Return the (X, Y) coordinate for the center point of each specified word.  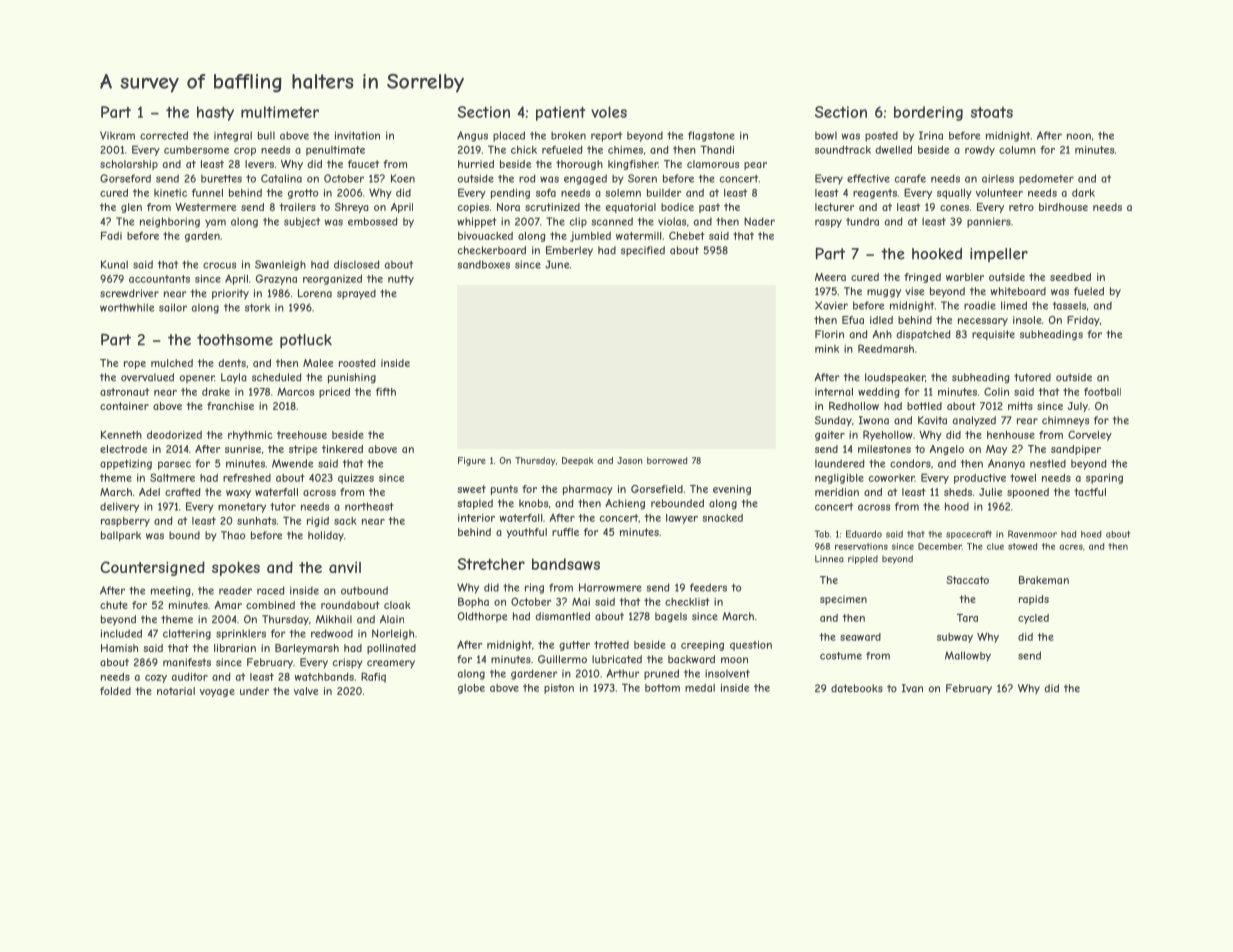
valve (306, 691)
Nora (508, 207)
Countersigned (152, 568)
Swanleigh (280, 265)
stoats (992, 112)
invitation (357, 135)
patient (561, 113)
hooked (937, 254)
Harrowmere (610, 587)
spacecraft (969, 534)
